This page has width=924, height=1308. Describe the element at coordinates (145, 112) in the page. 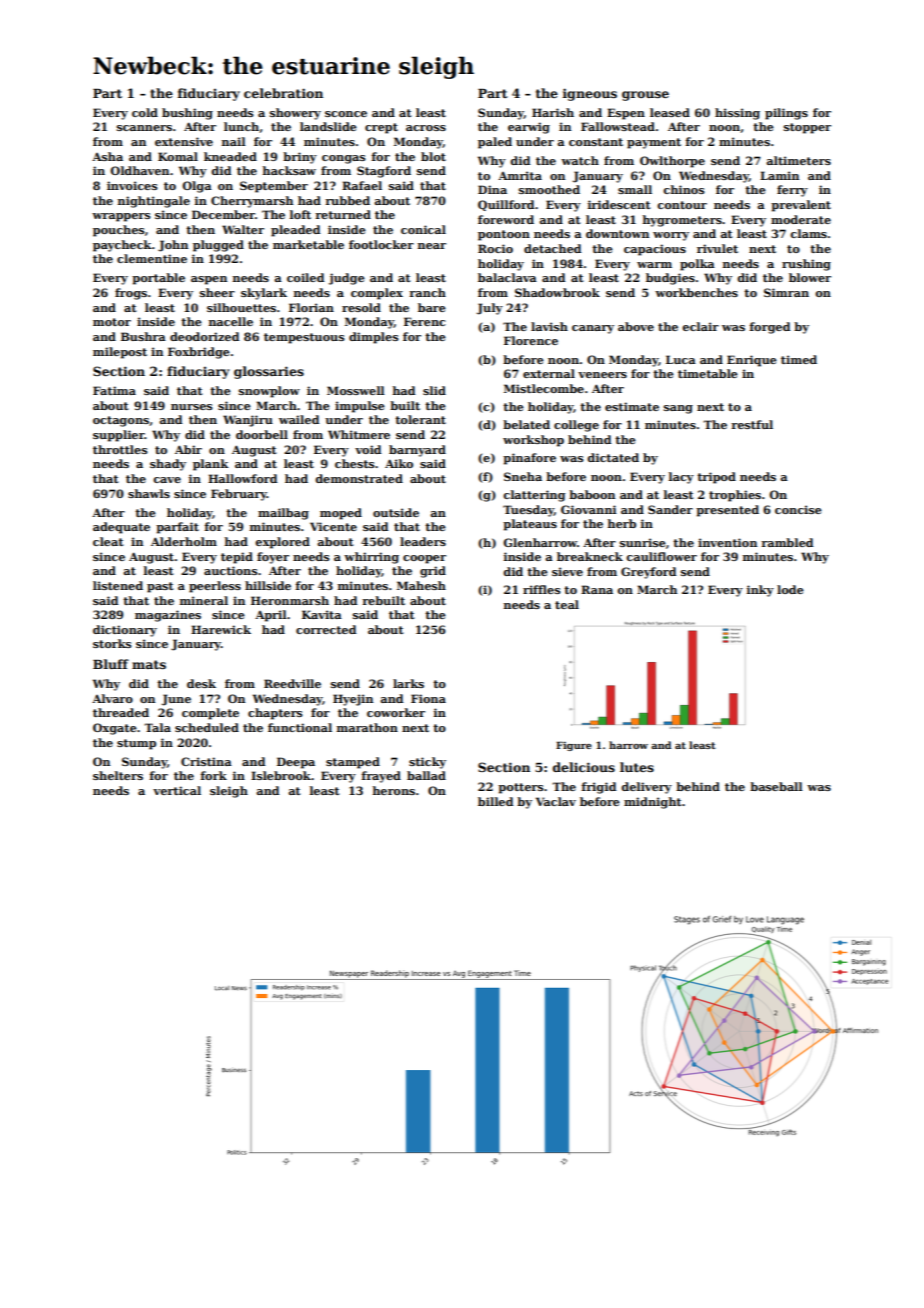

I see `cold` at that location.
